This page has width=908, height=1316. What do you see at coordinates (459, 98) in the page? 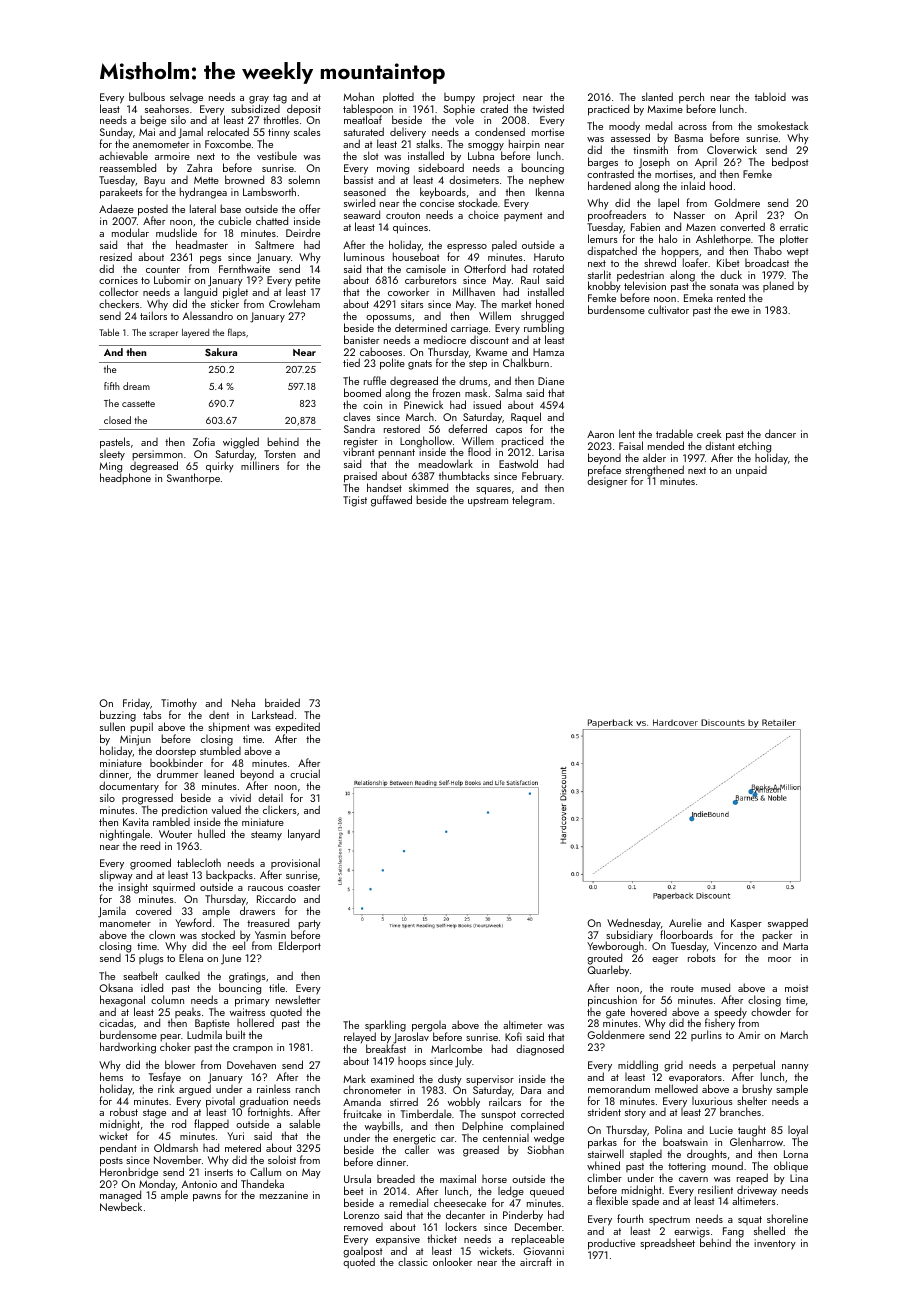
I see `bumpy` at bounding box center [459, 98].
